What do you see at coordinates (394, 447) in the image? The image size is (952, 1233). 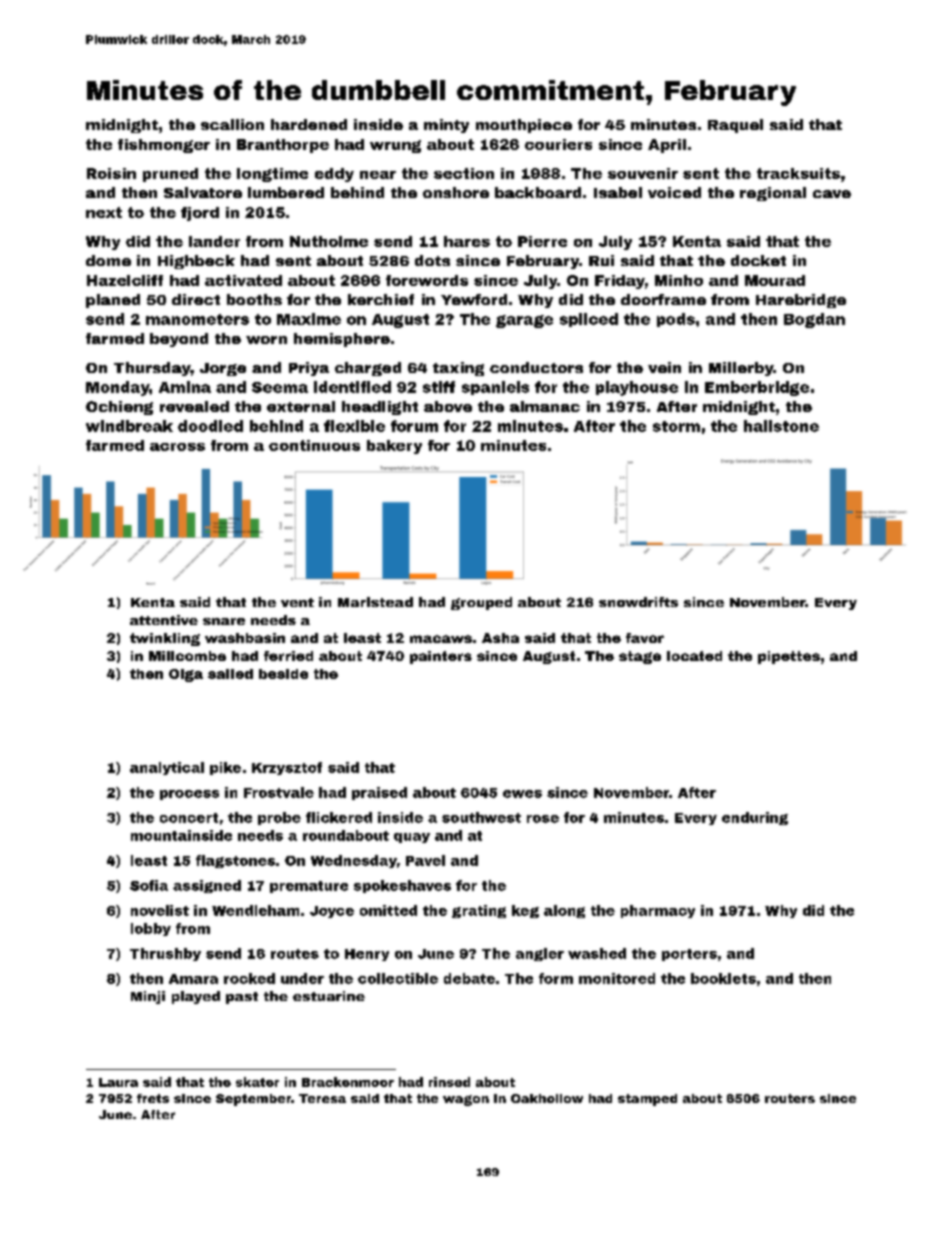 I see `bakery` at bounding box center [394, 447].
